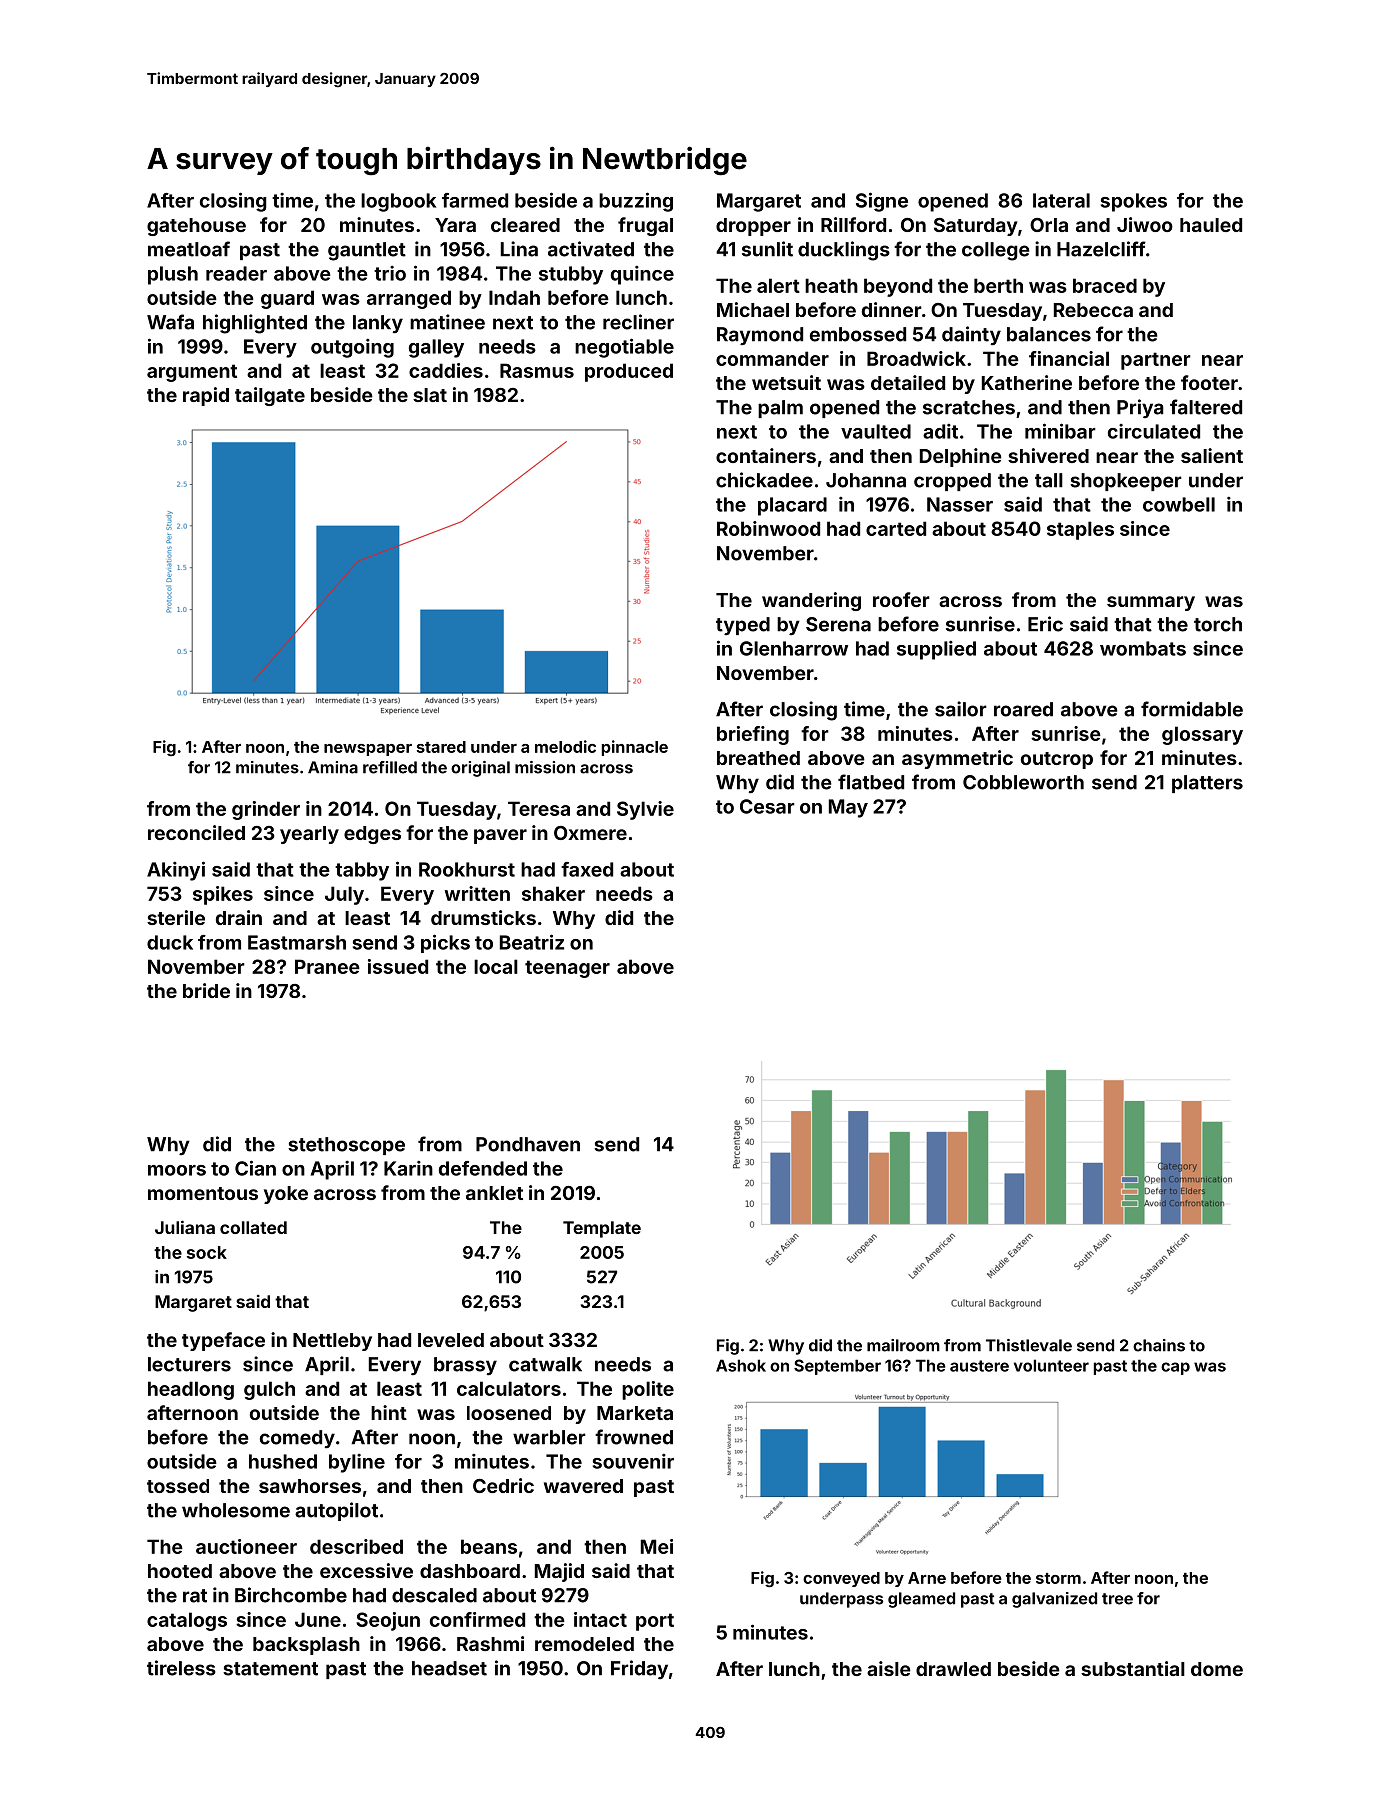 Image resolution: width=1390 pixels, height=1798 pixels. I want to click on gatehouse, so click(196, 227).
